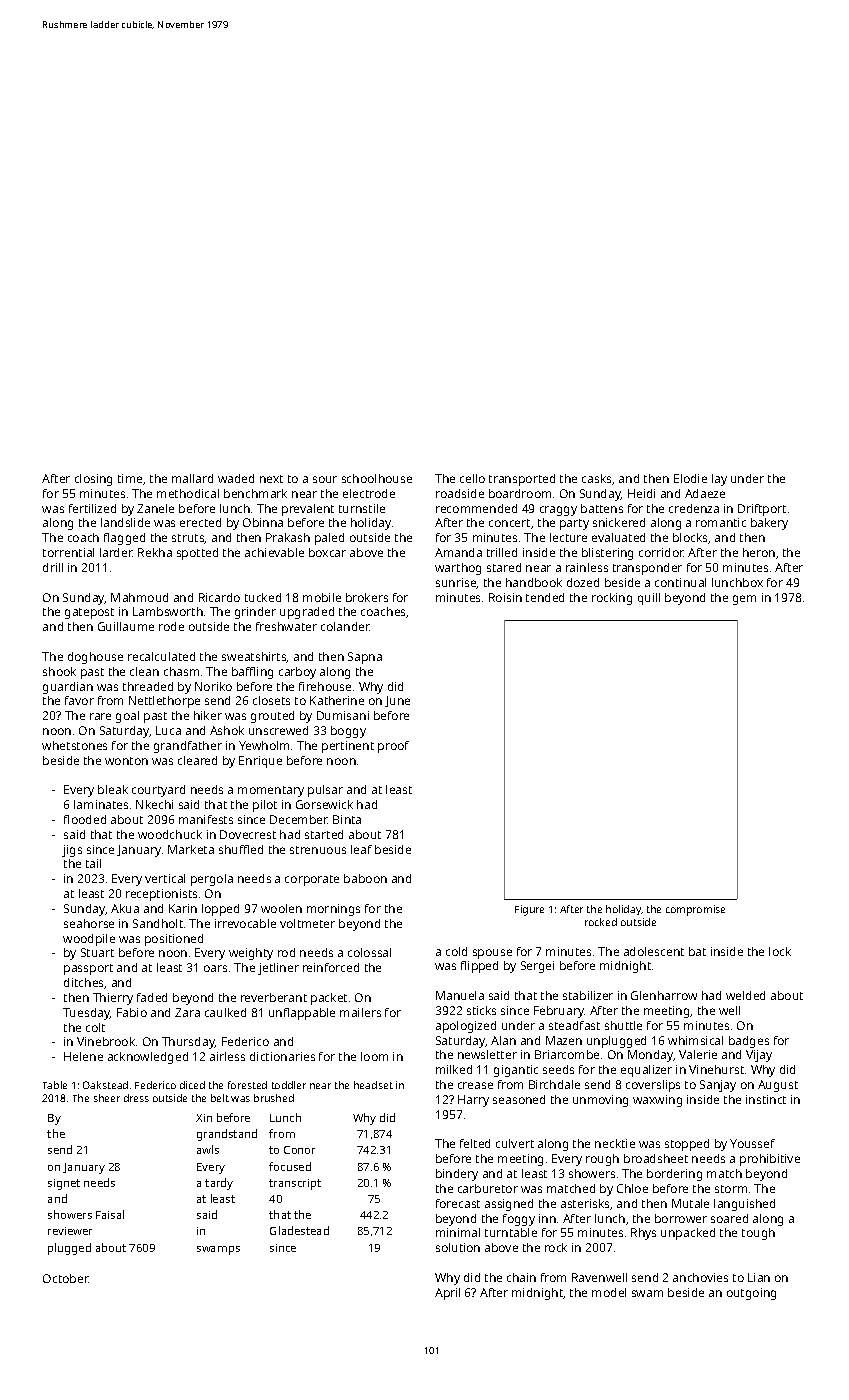 Image resolution: width=849 pixels, height=1400 pixels. What do you see at coordinates (187, 1012) in the image?
I see `Zara` at bounding box center [187, 1012].
